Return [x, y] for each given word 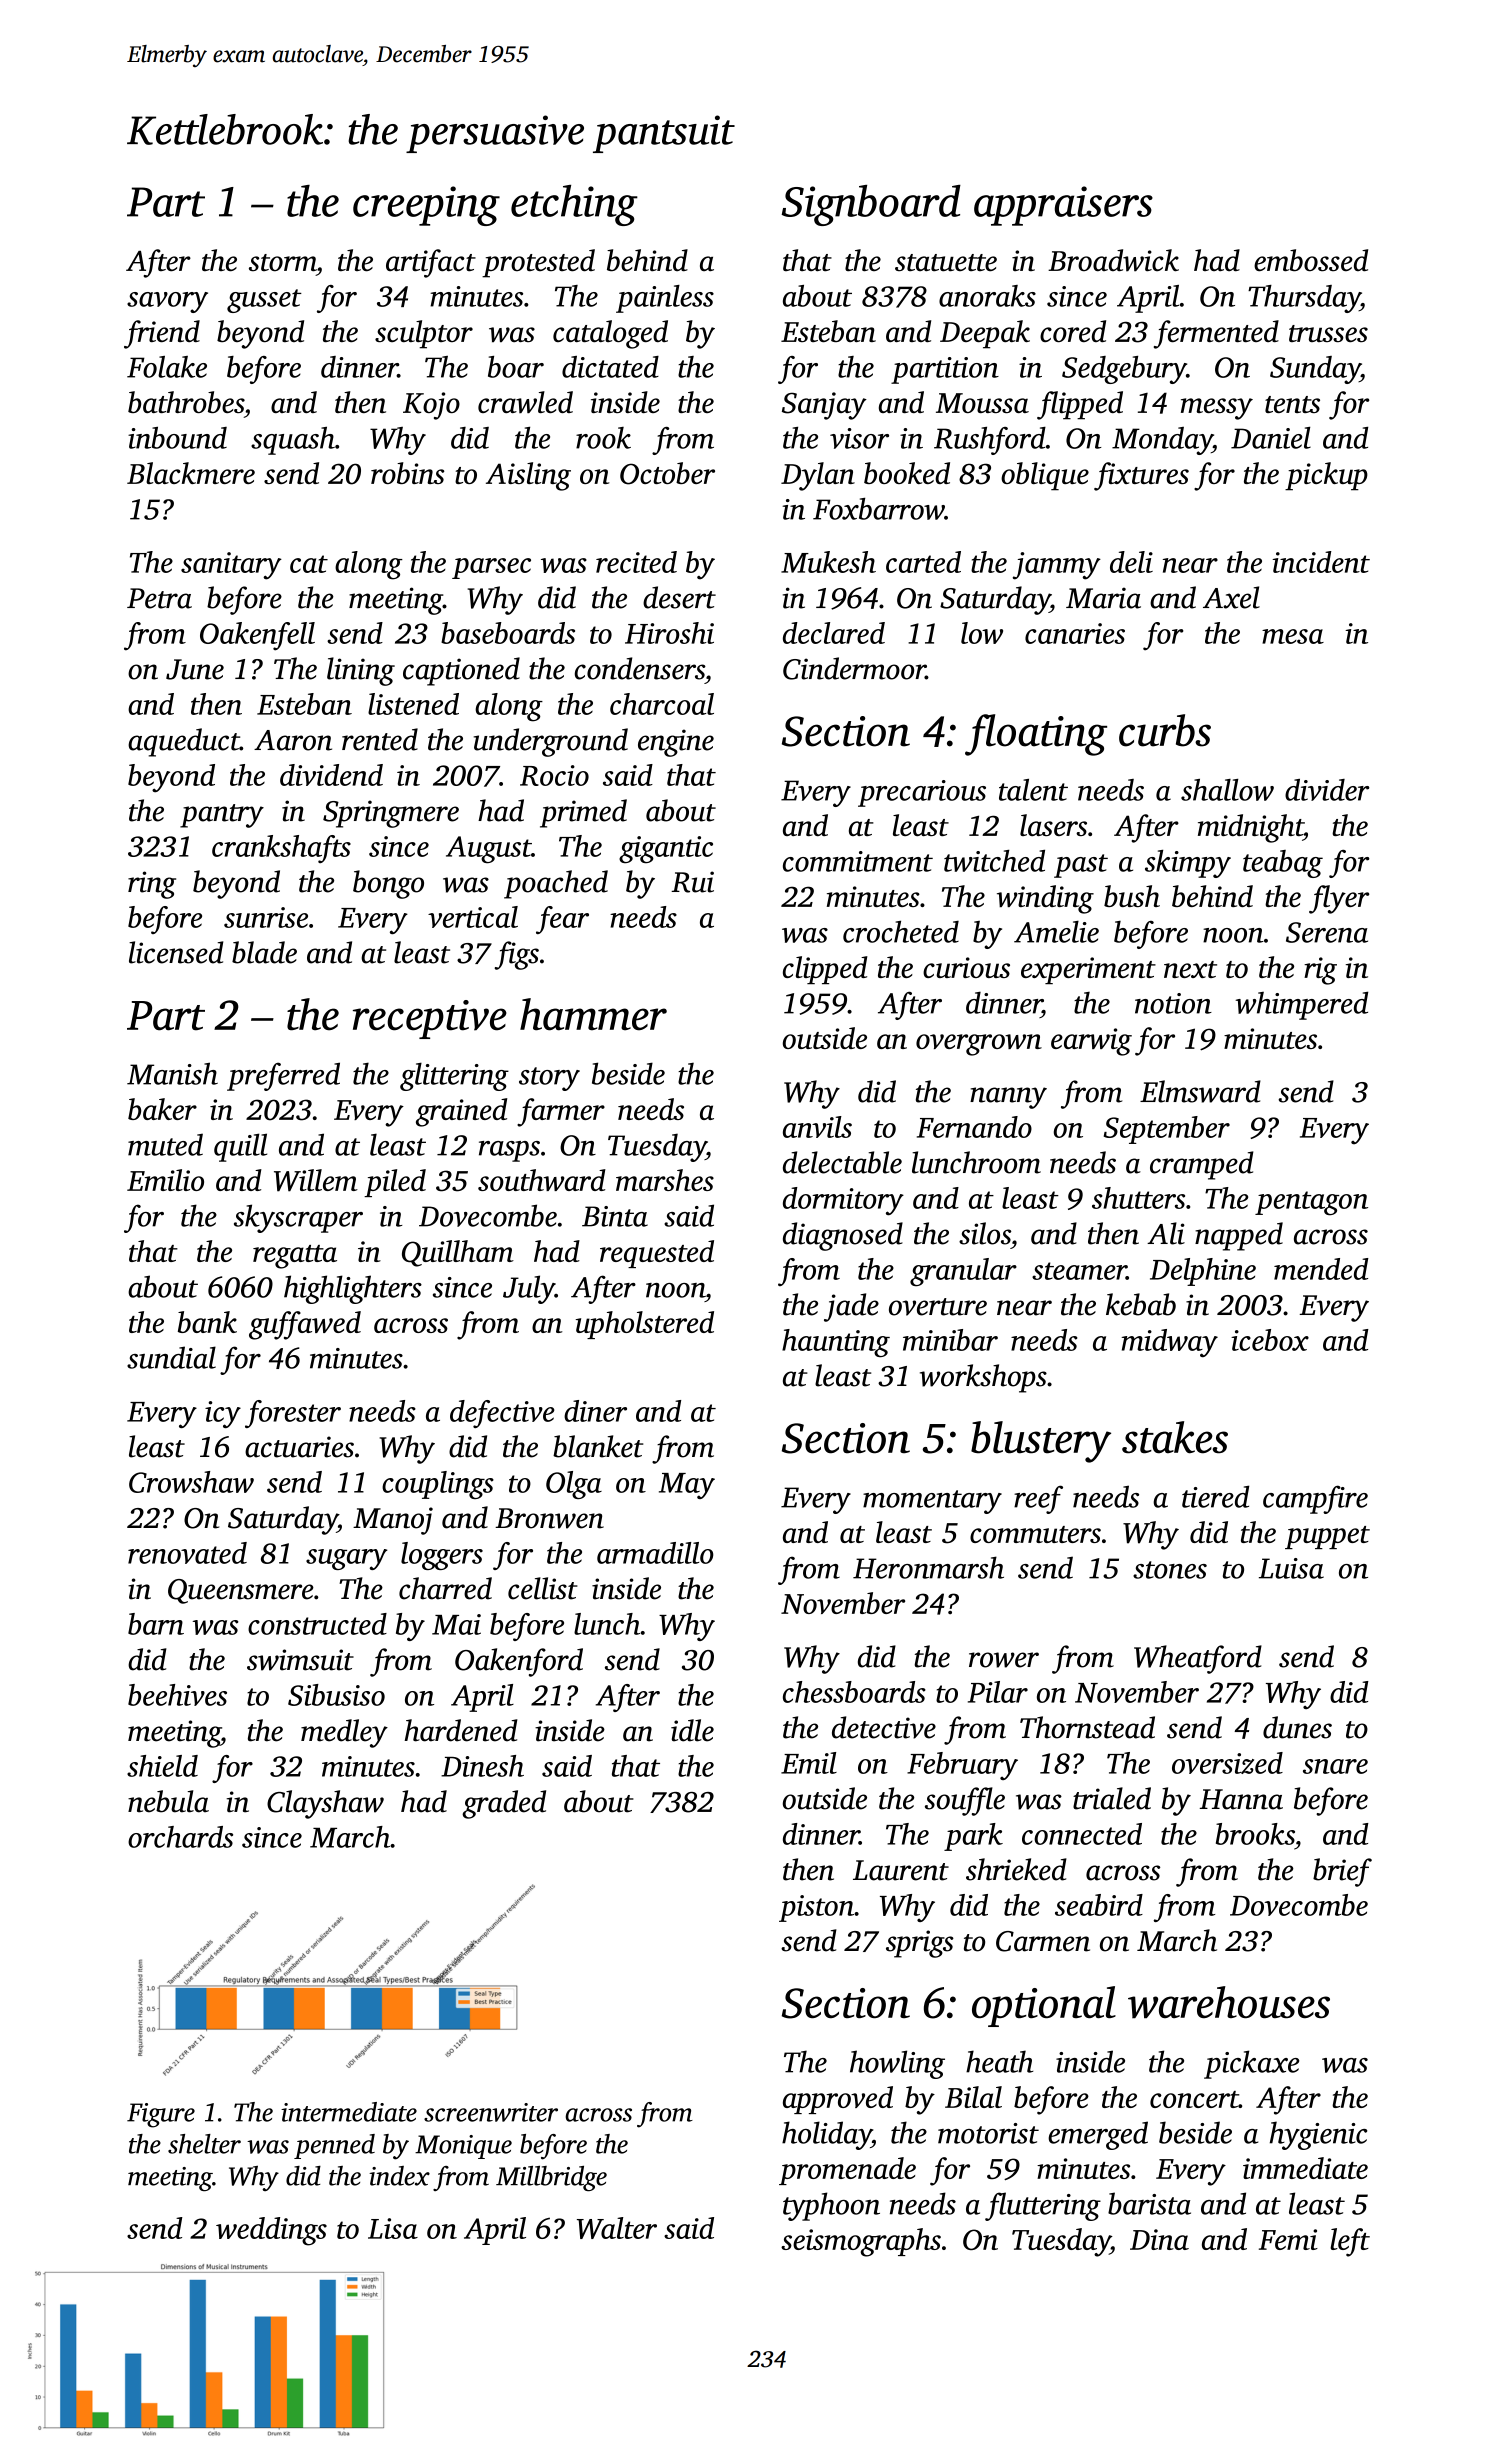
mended [1321, 1269]
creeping [426, 206]
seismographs [861, 2242]
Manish [172, 1073]
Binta [615, 1216]
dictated [610, 367]
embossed [1311, 260]
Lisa [393, 2228]
